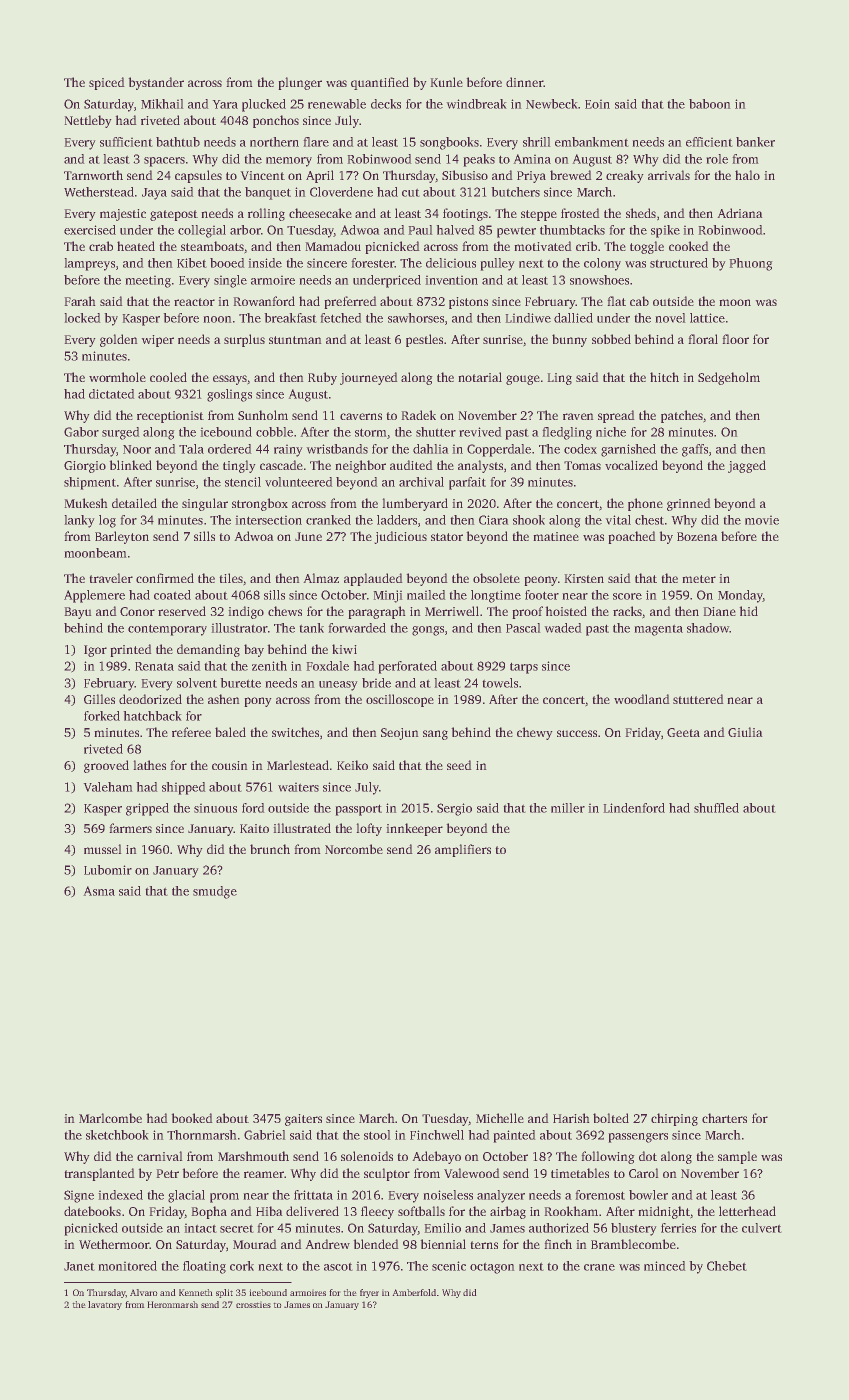  I want to click on Copperdale, so click(499, 450).
